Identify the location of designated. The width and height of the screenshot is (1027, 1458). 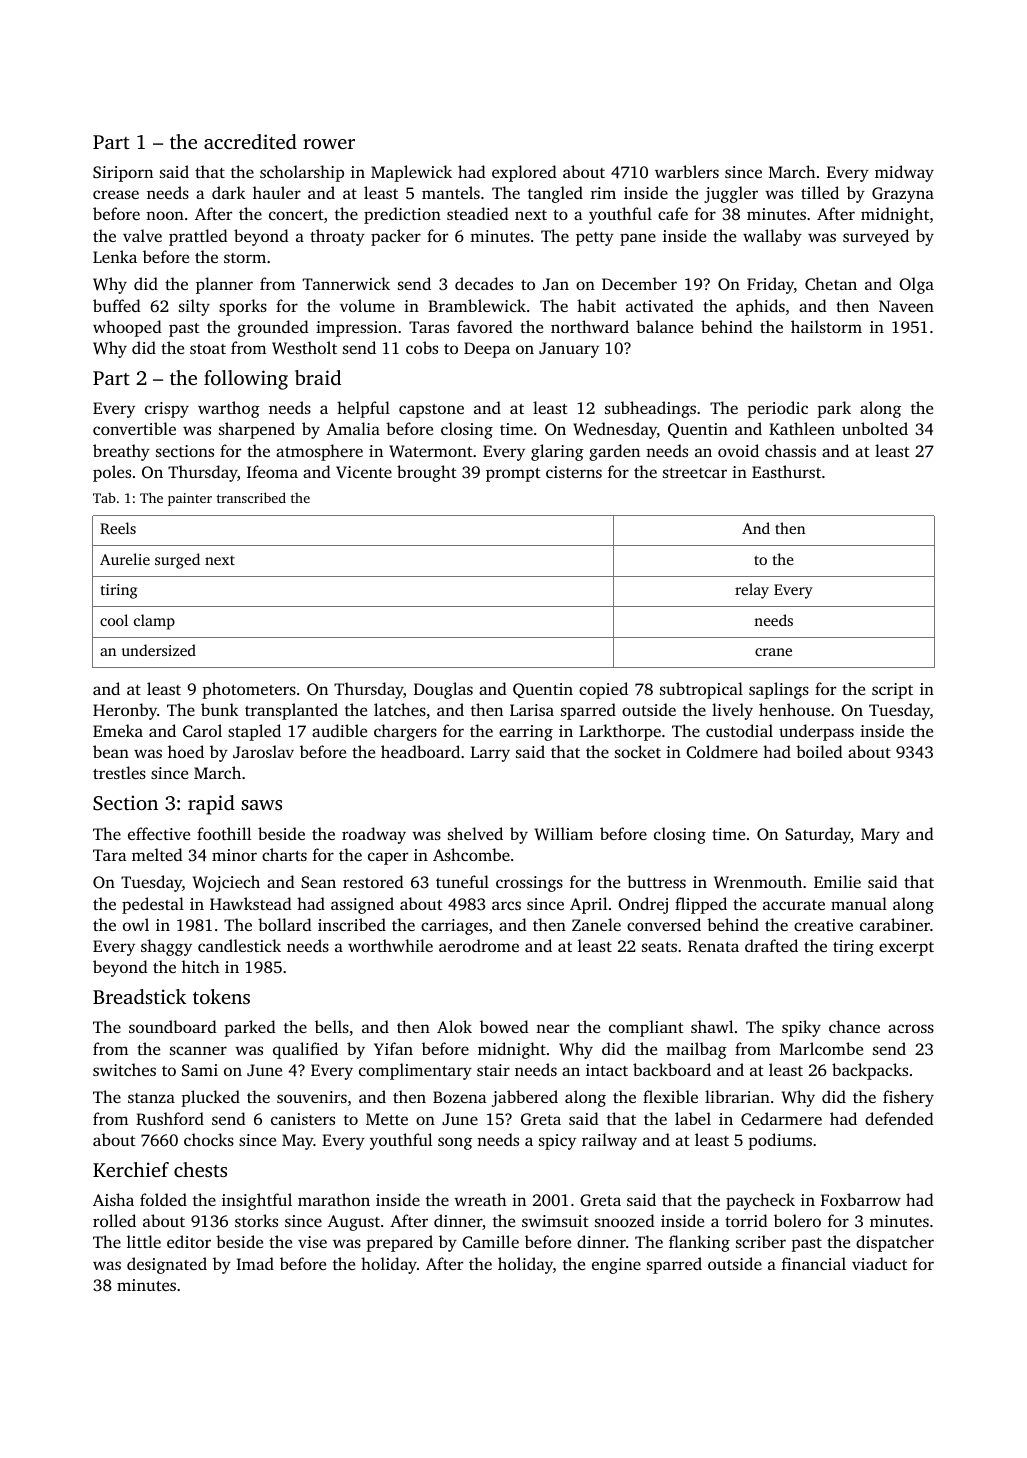
(167, 1265).
